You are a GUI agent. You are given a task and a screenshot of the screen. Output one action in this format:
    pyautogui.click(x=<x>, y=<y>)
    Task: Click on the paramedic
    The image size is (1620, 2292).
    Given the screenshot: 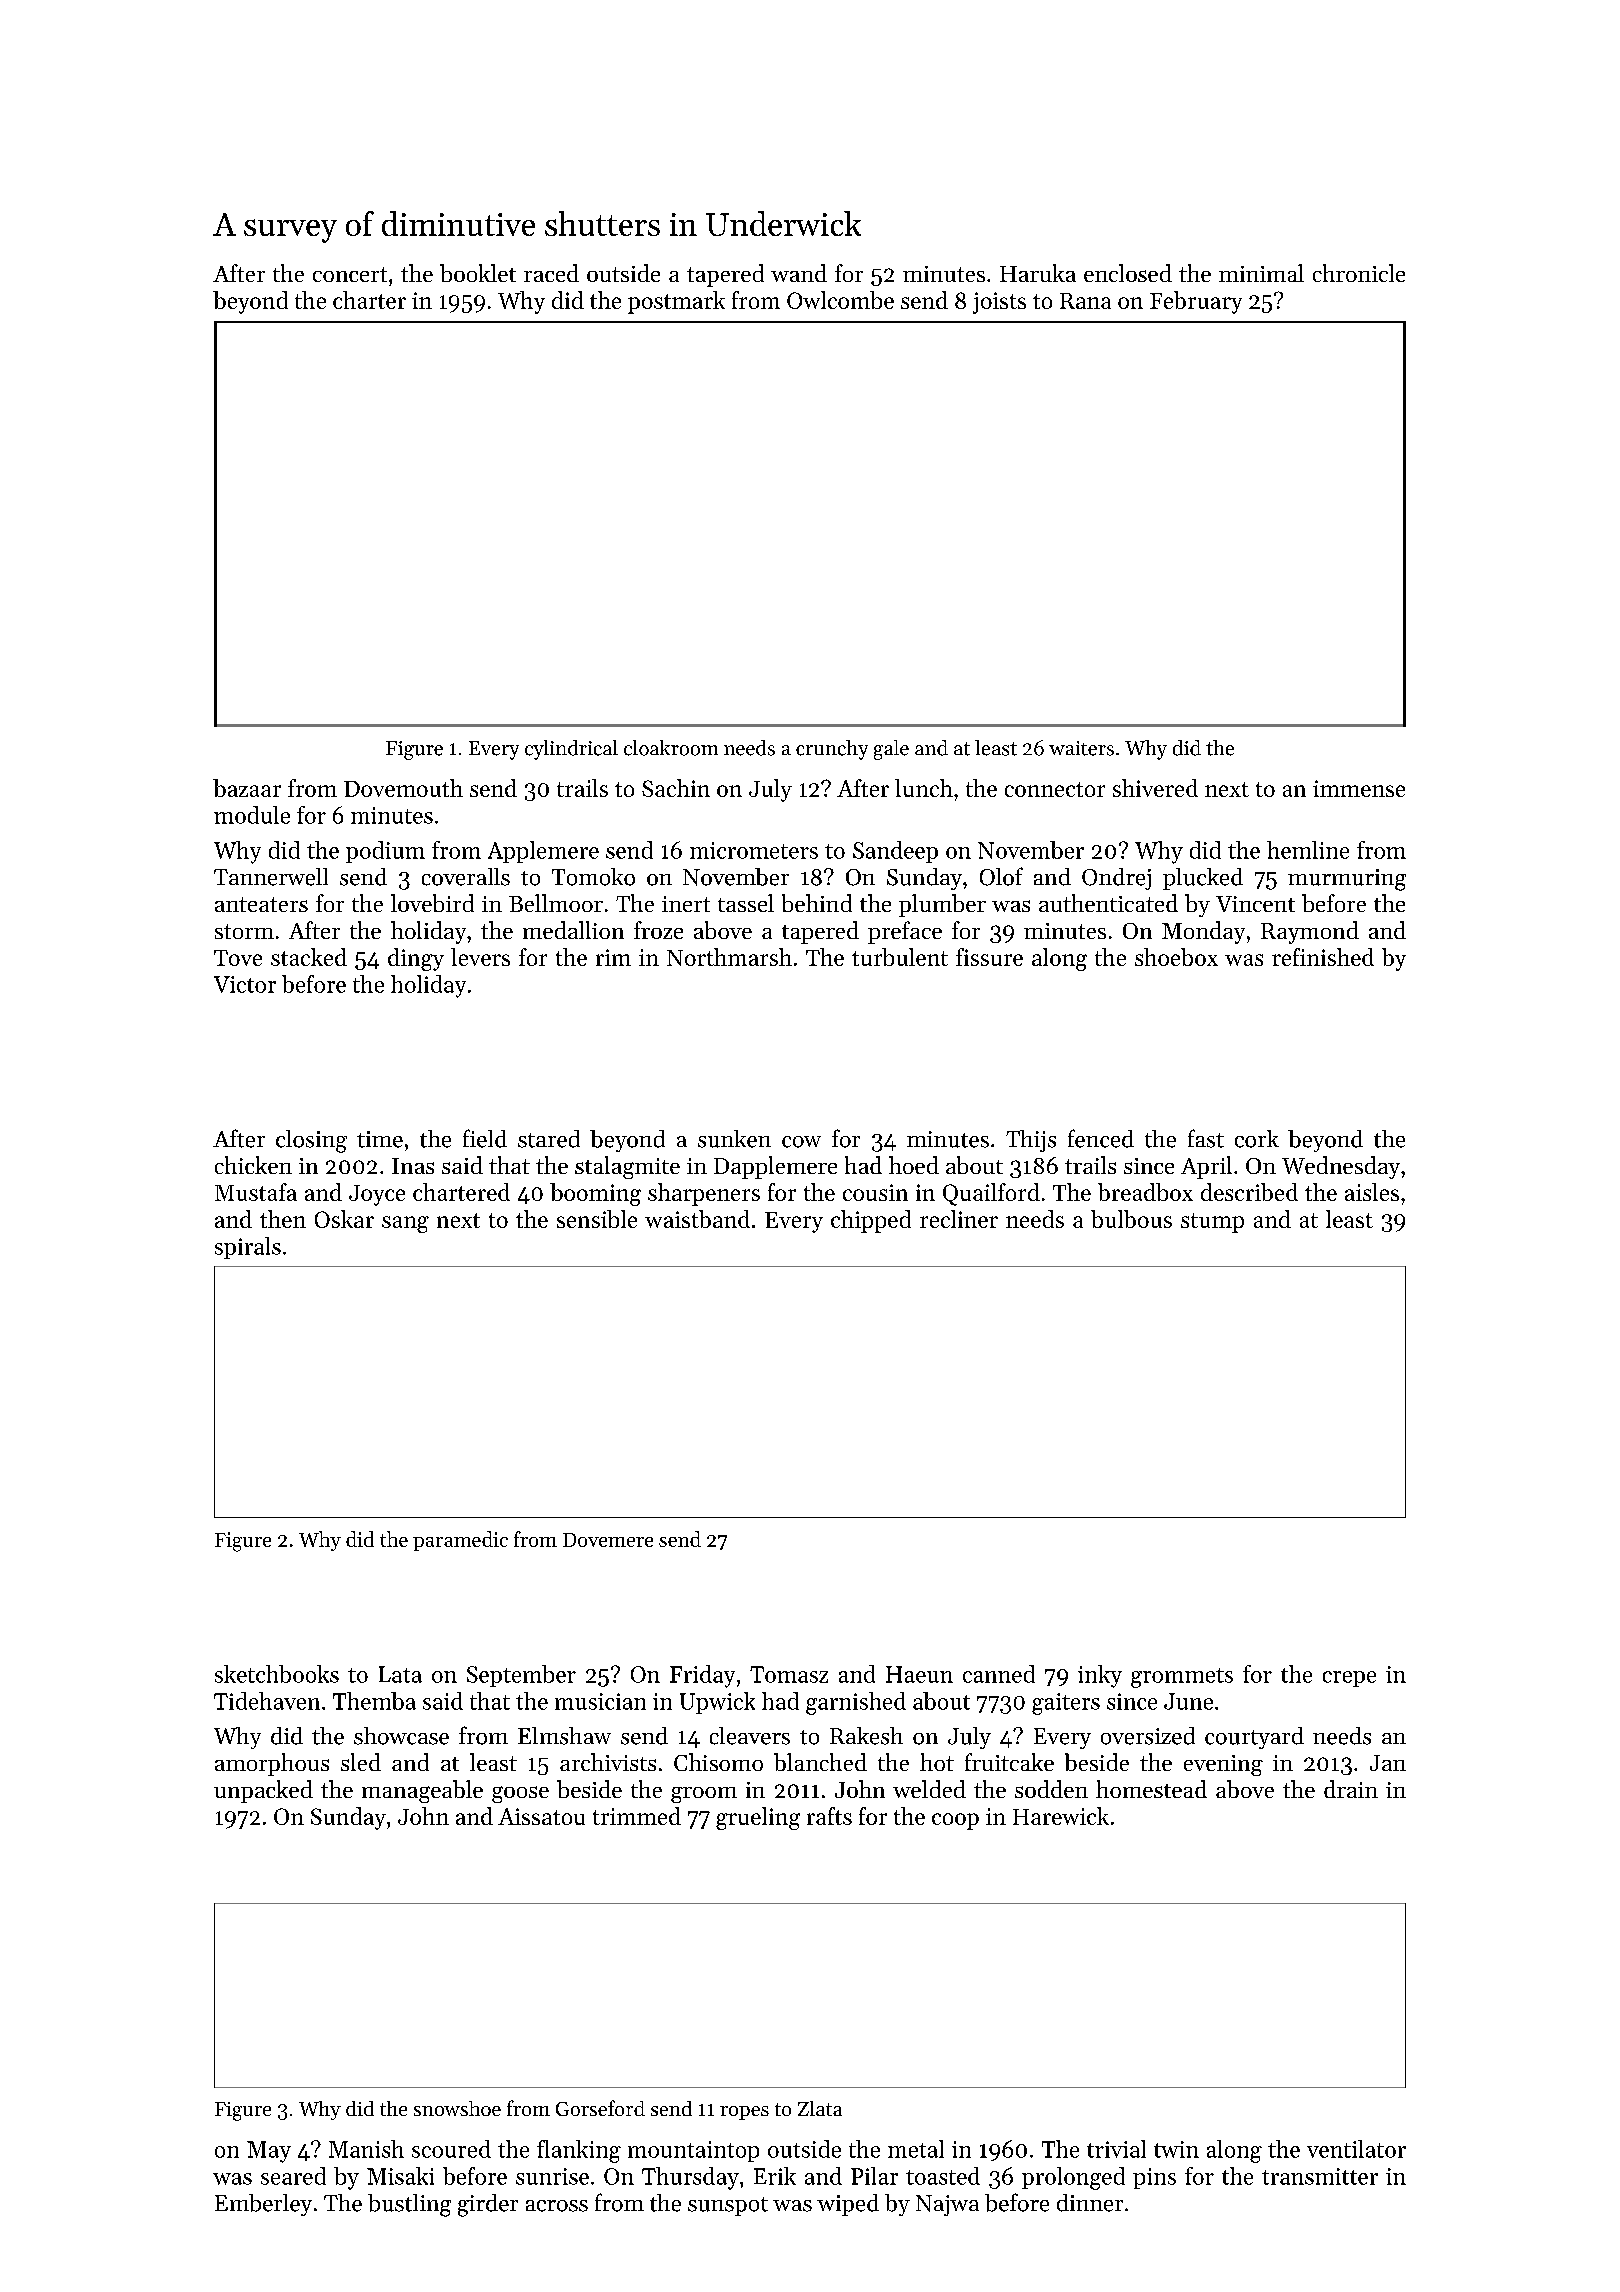 What is the action you would take?
    pyautogui.click(x=460, y=1541)
